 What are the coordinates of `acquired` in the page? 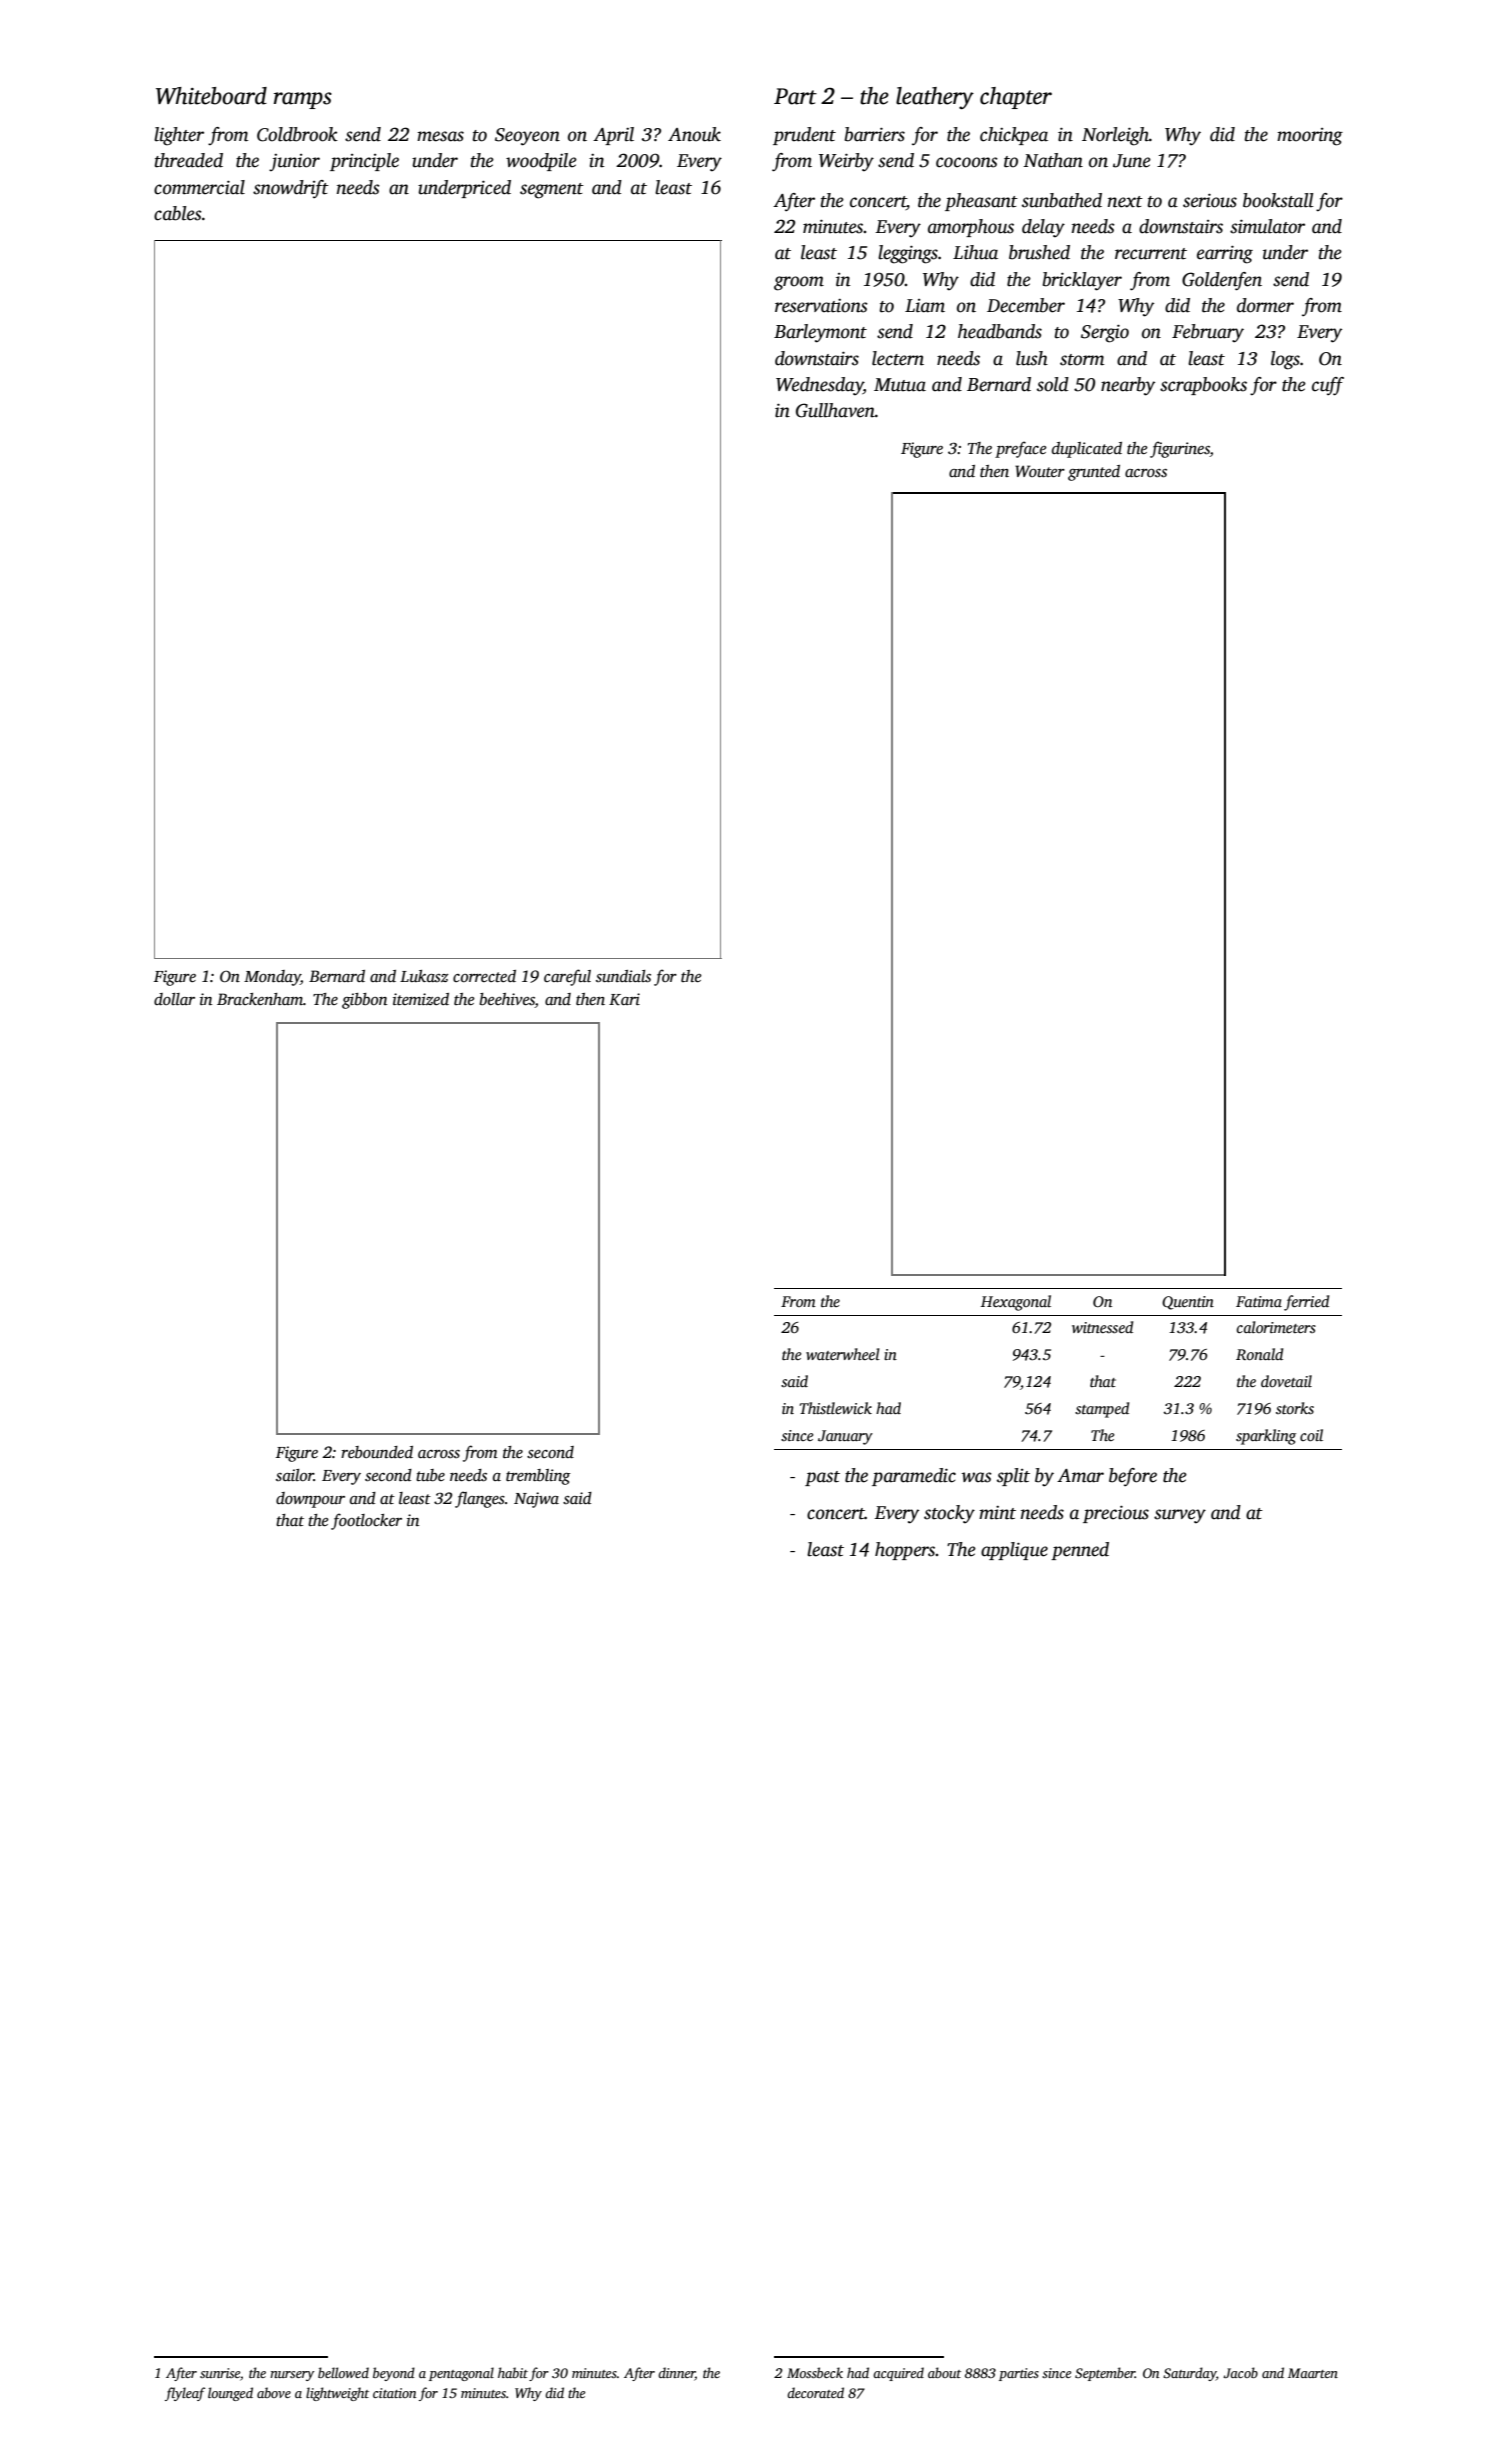 It's located at (898, 2374).
